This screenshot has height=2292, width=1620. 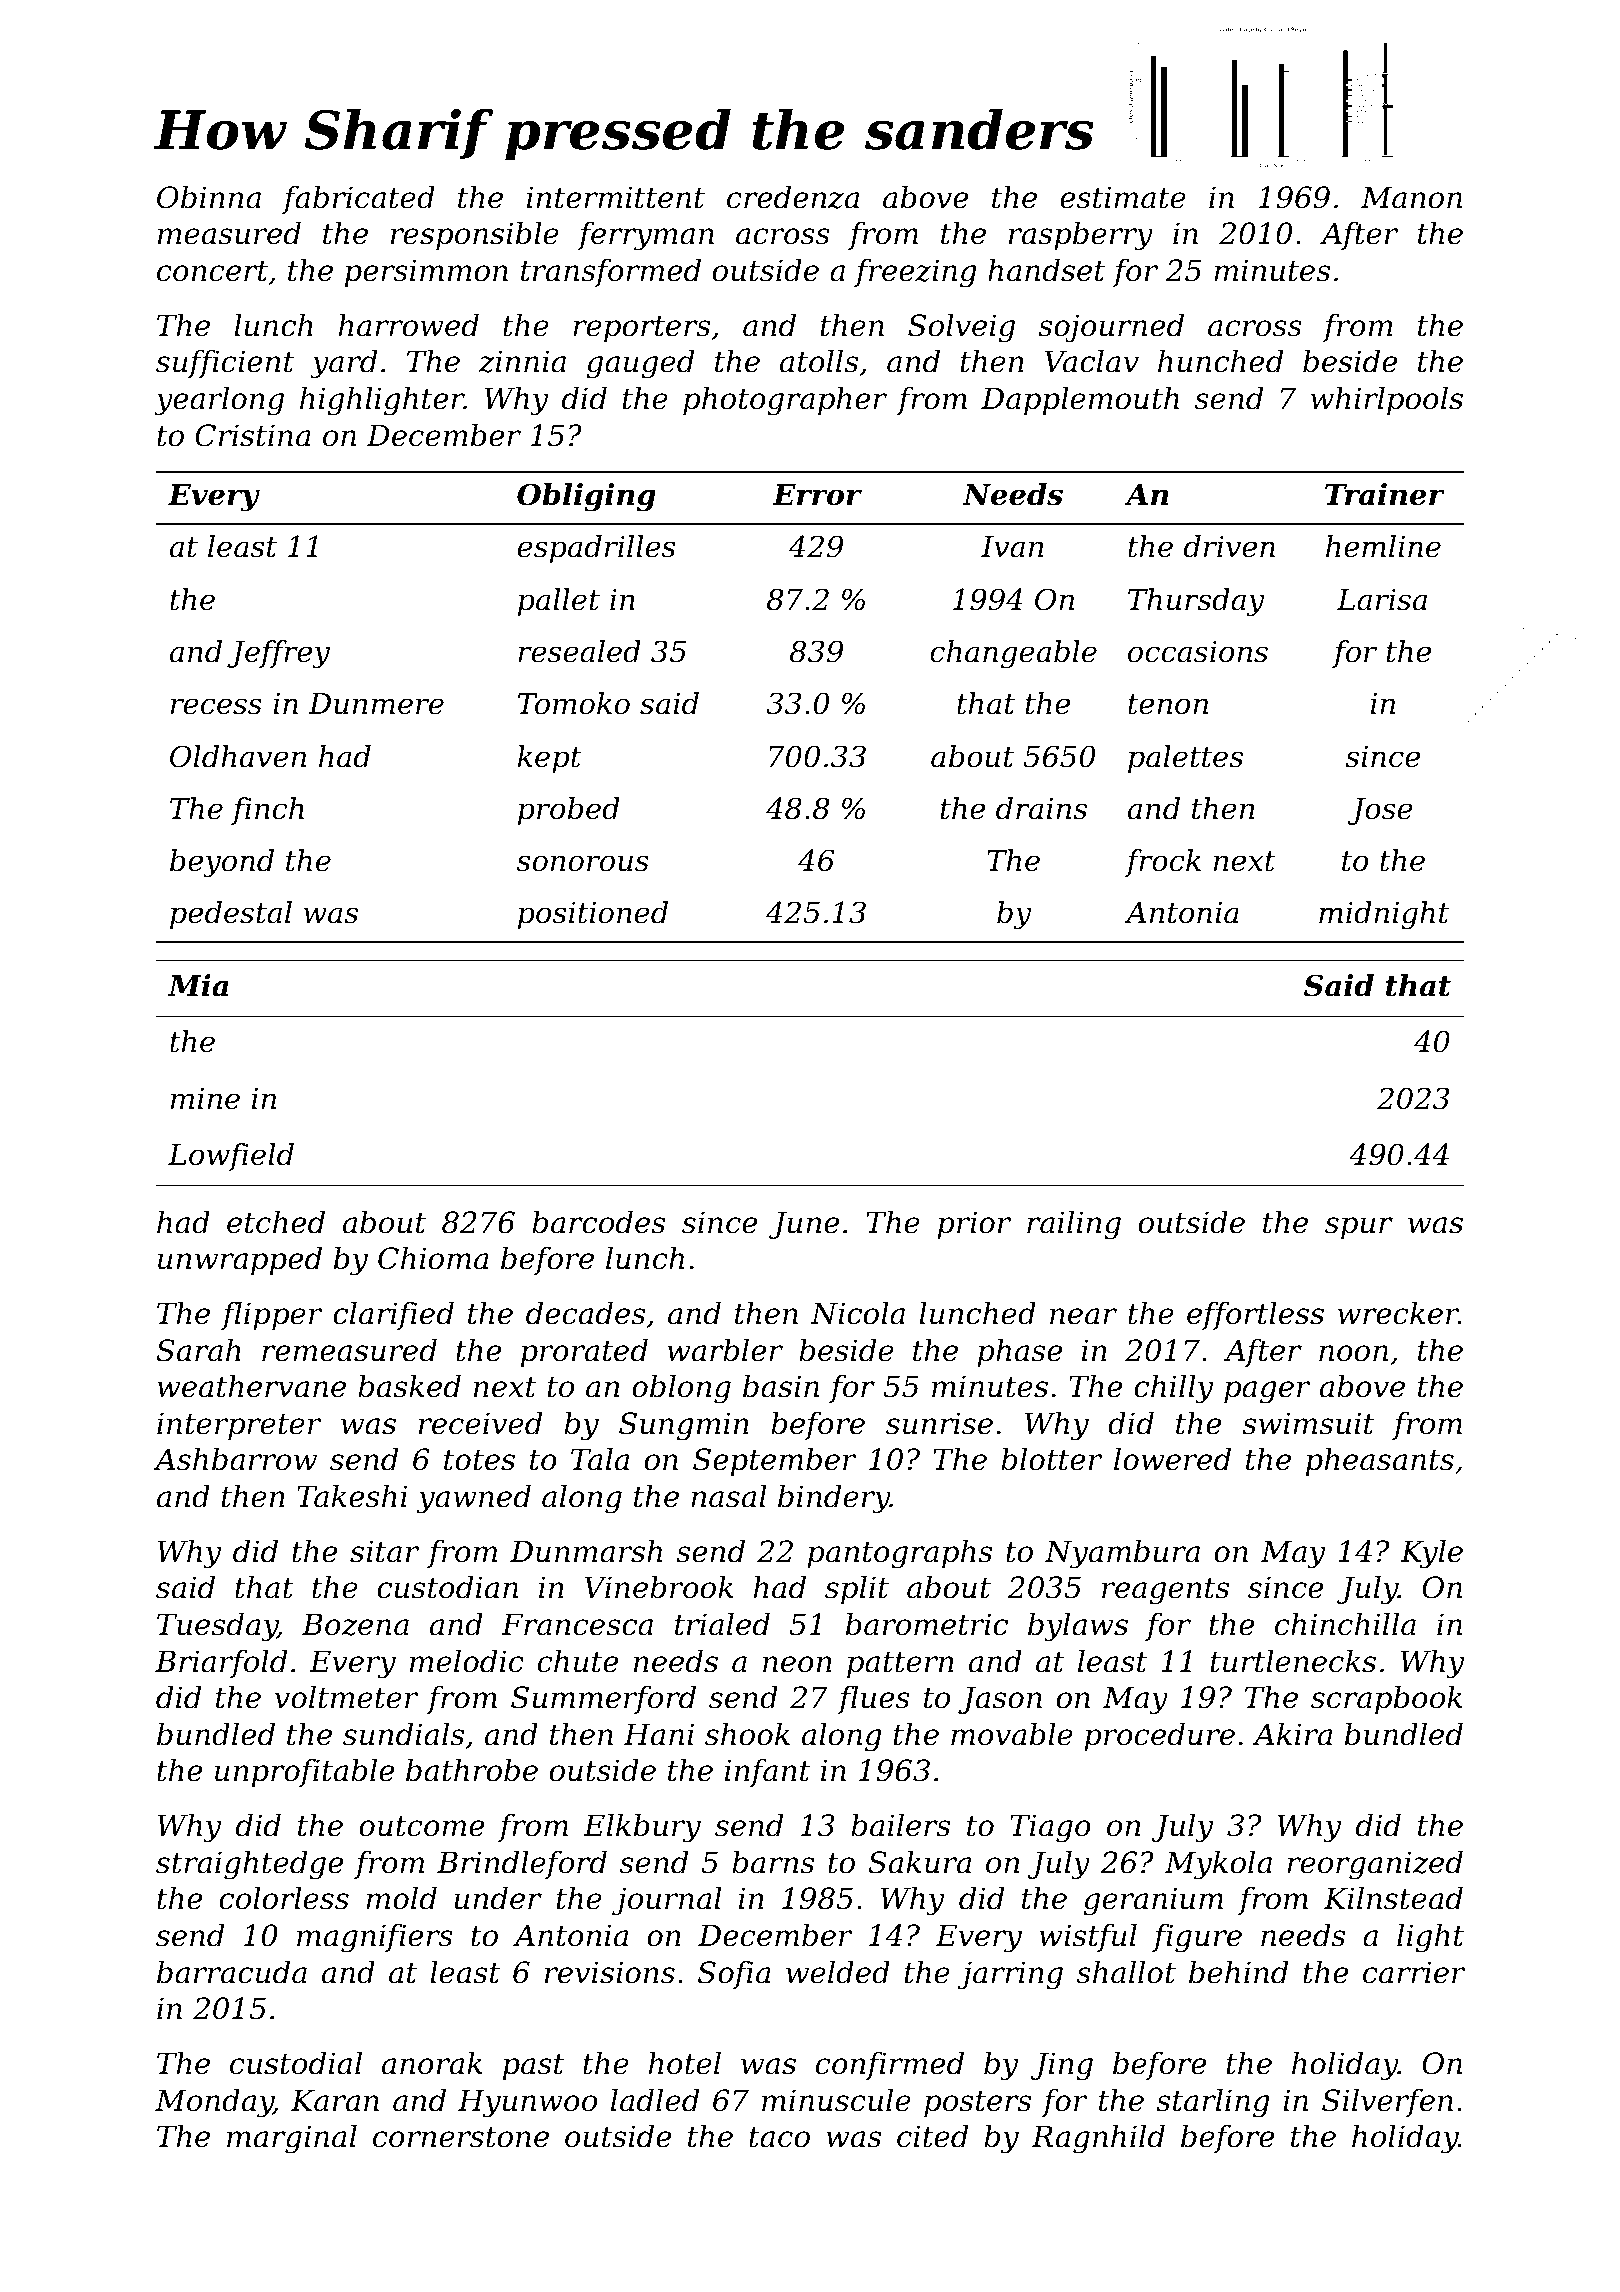 What do you see at coordinates (1255, 1316) in the screenshot?
I see `effortless` at bounding box center [1255, 1316].
